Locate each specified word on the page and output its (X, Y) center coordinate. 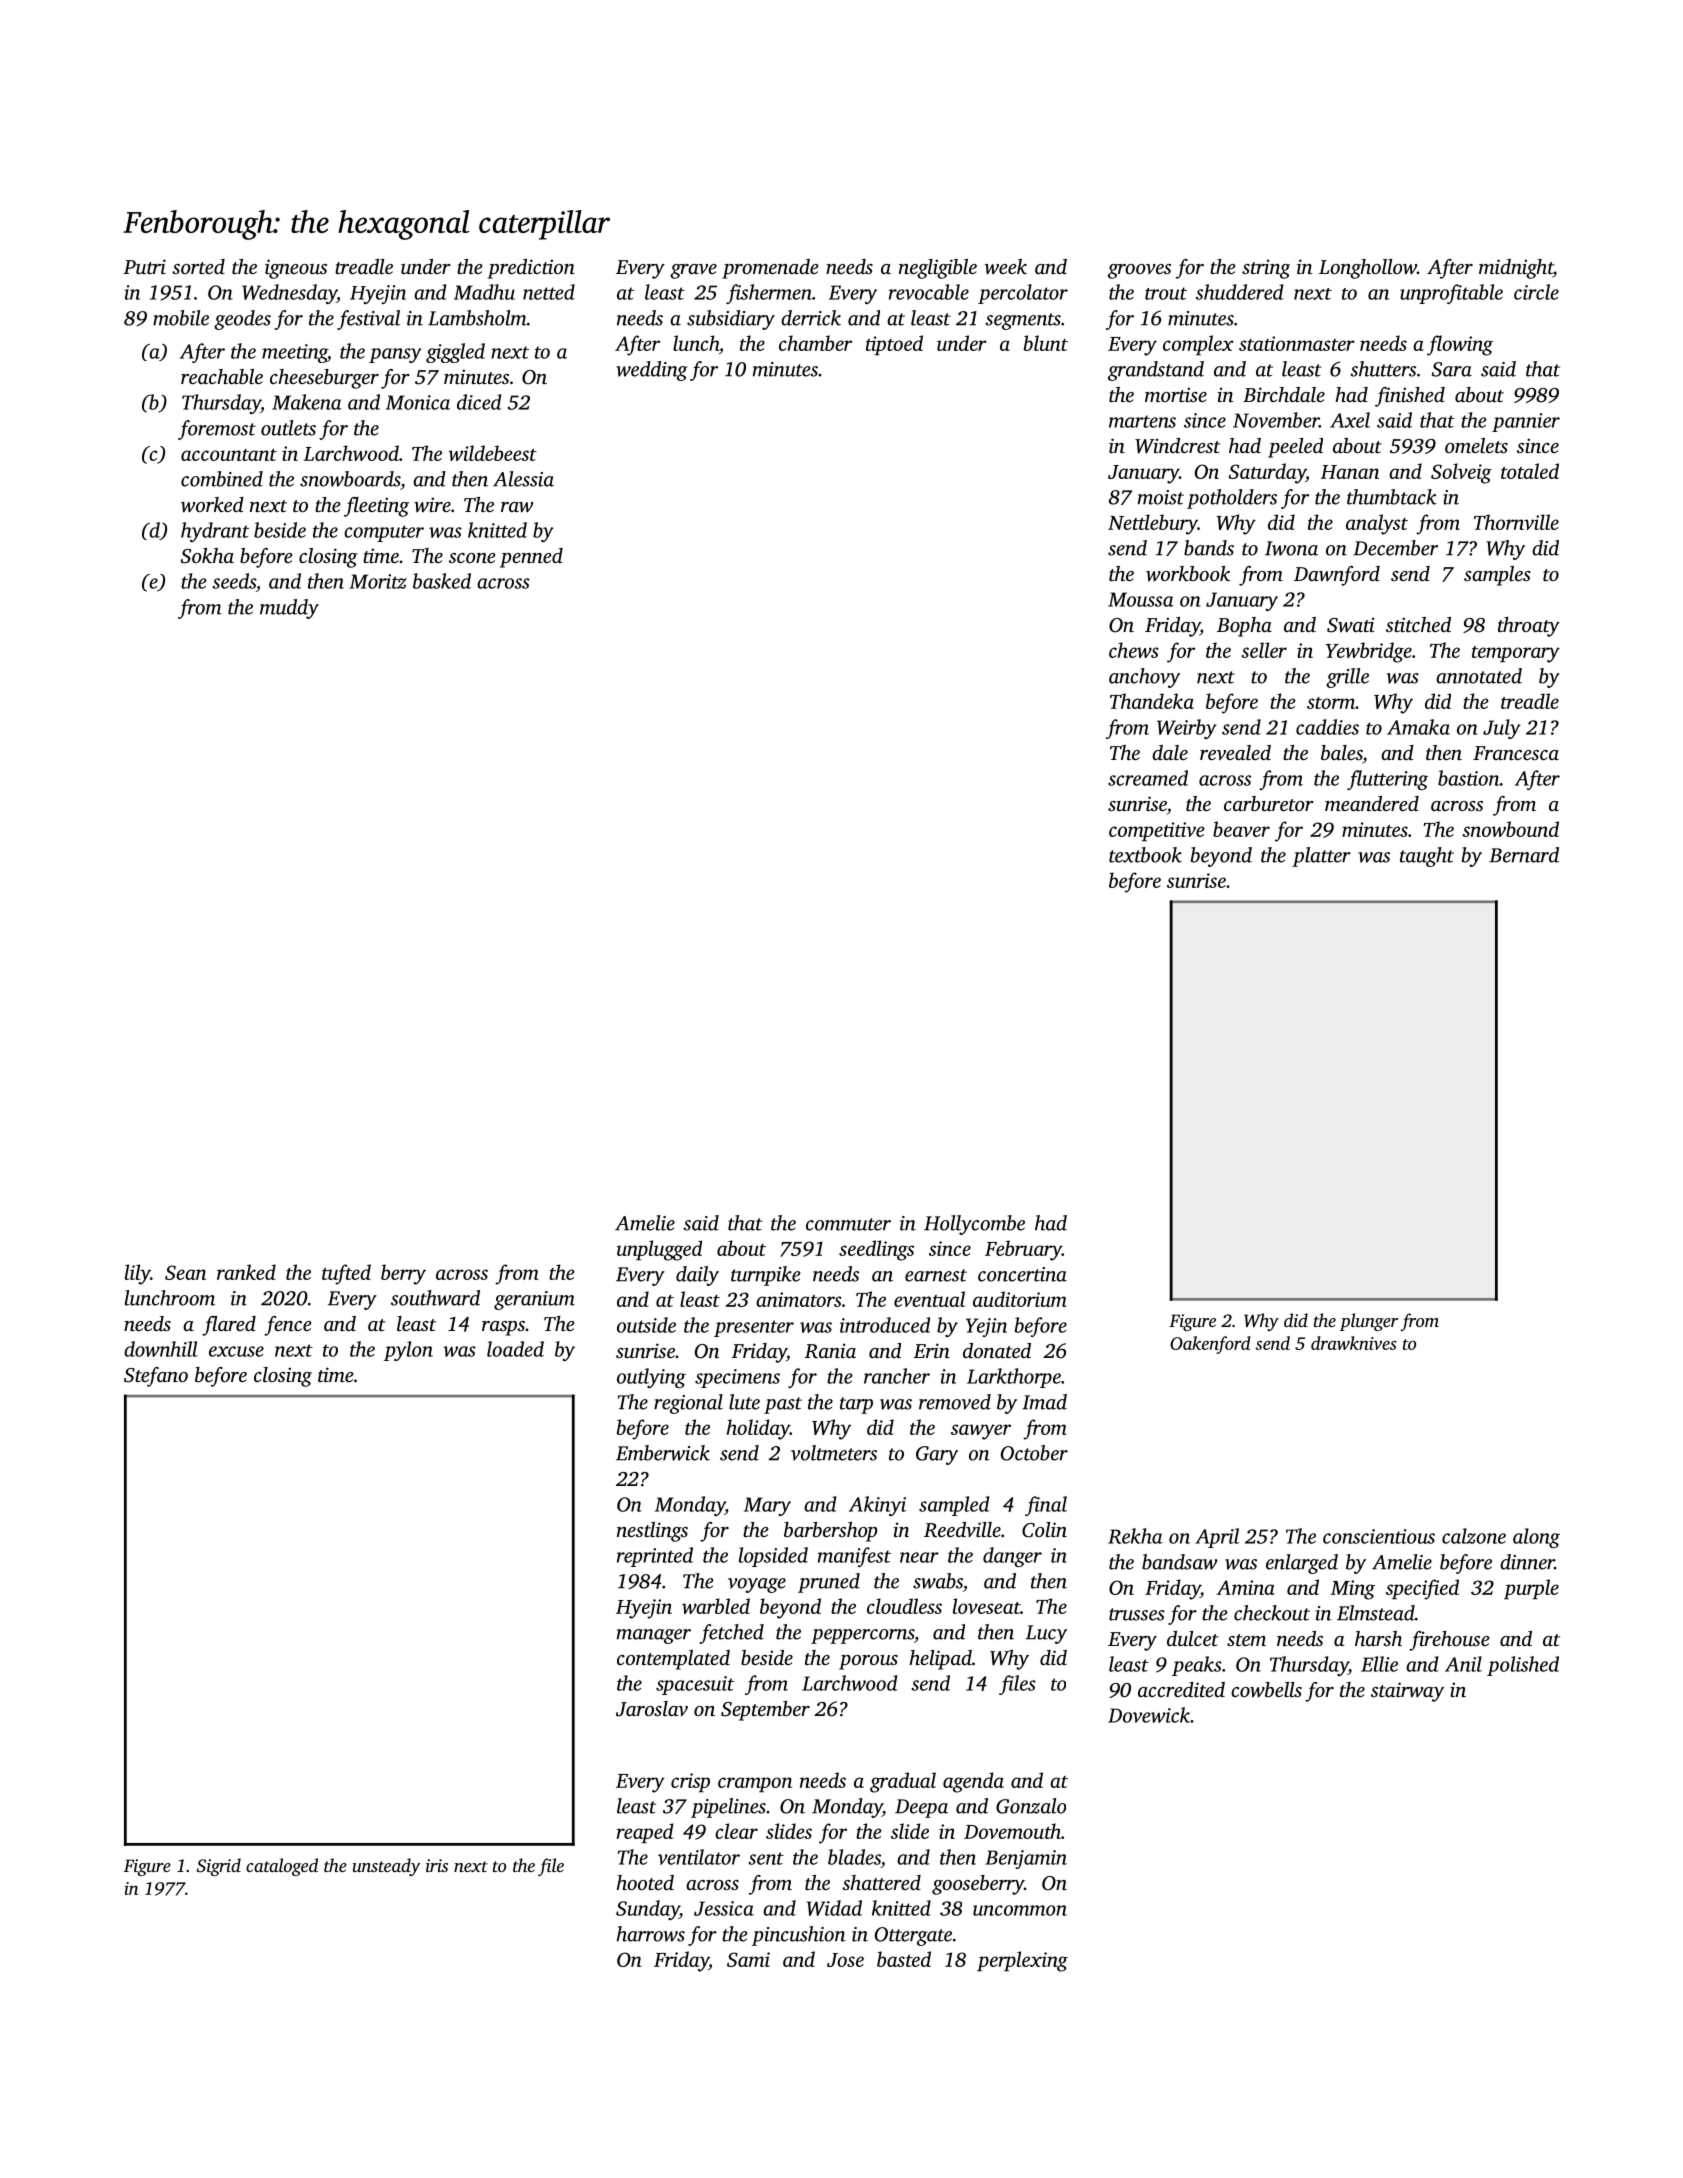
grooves (1139, 271)
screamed (1148, 778)
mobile (181, 318)
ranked (246, 1272)
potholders (1232, 499)
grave (693, 271)
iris (437, 1865)
